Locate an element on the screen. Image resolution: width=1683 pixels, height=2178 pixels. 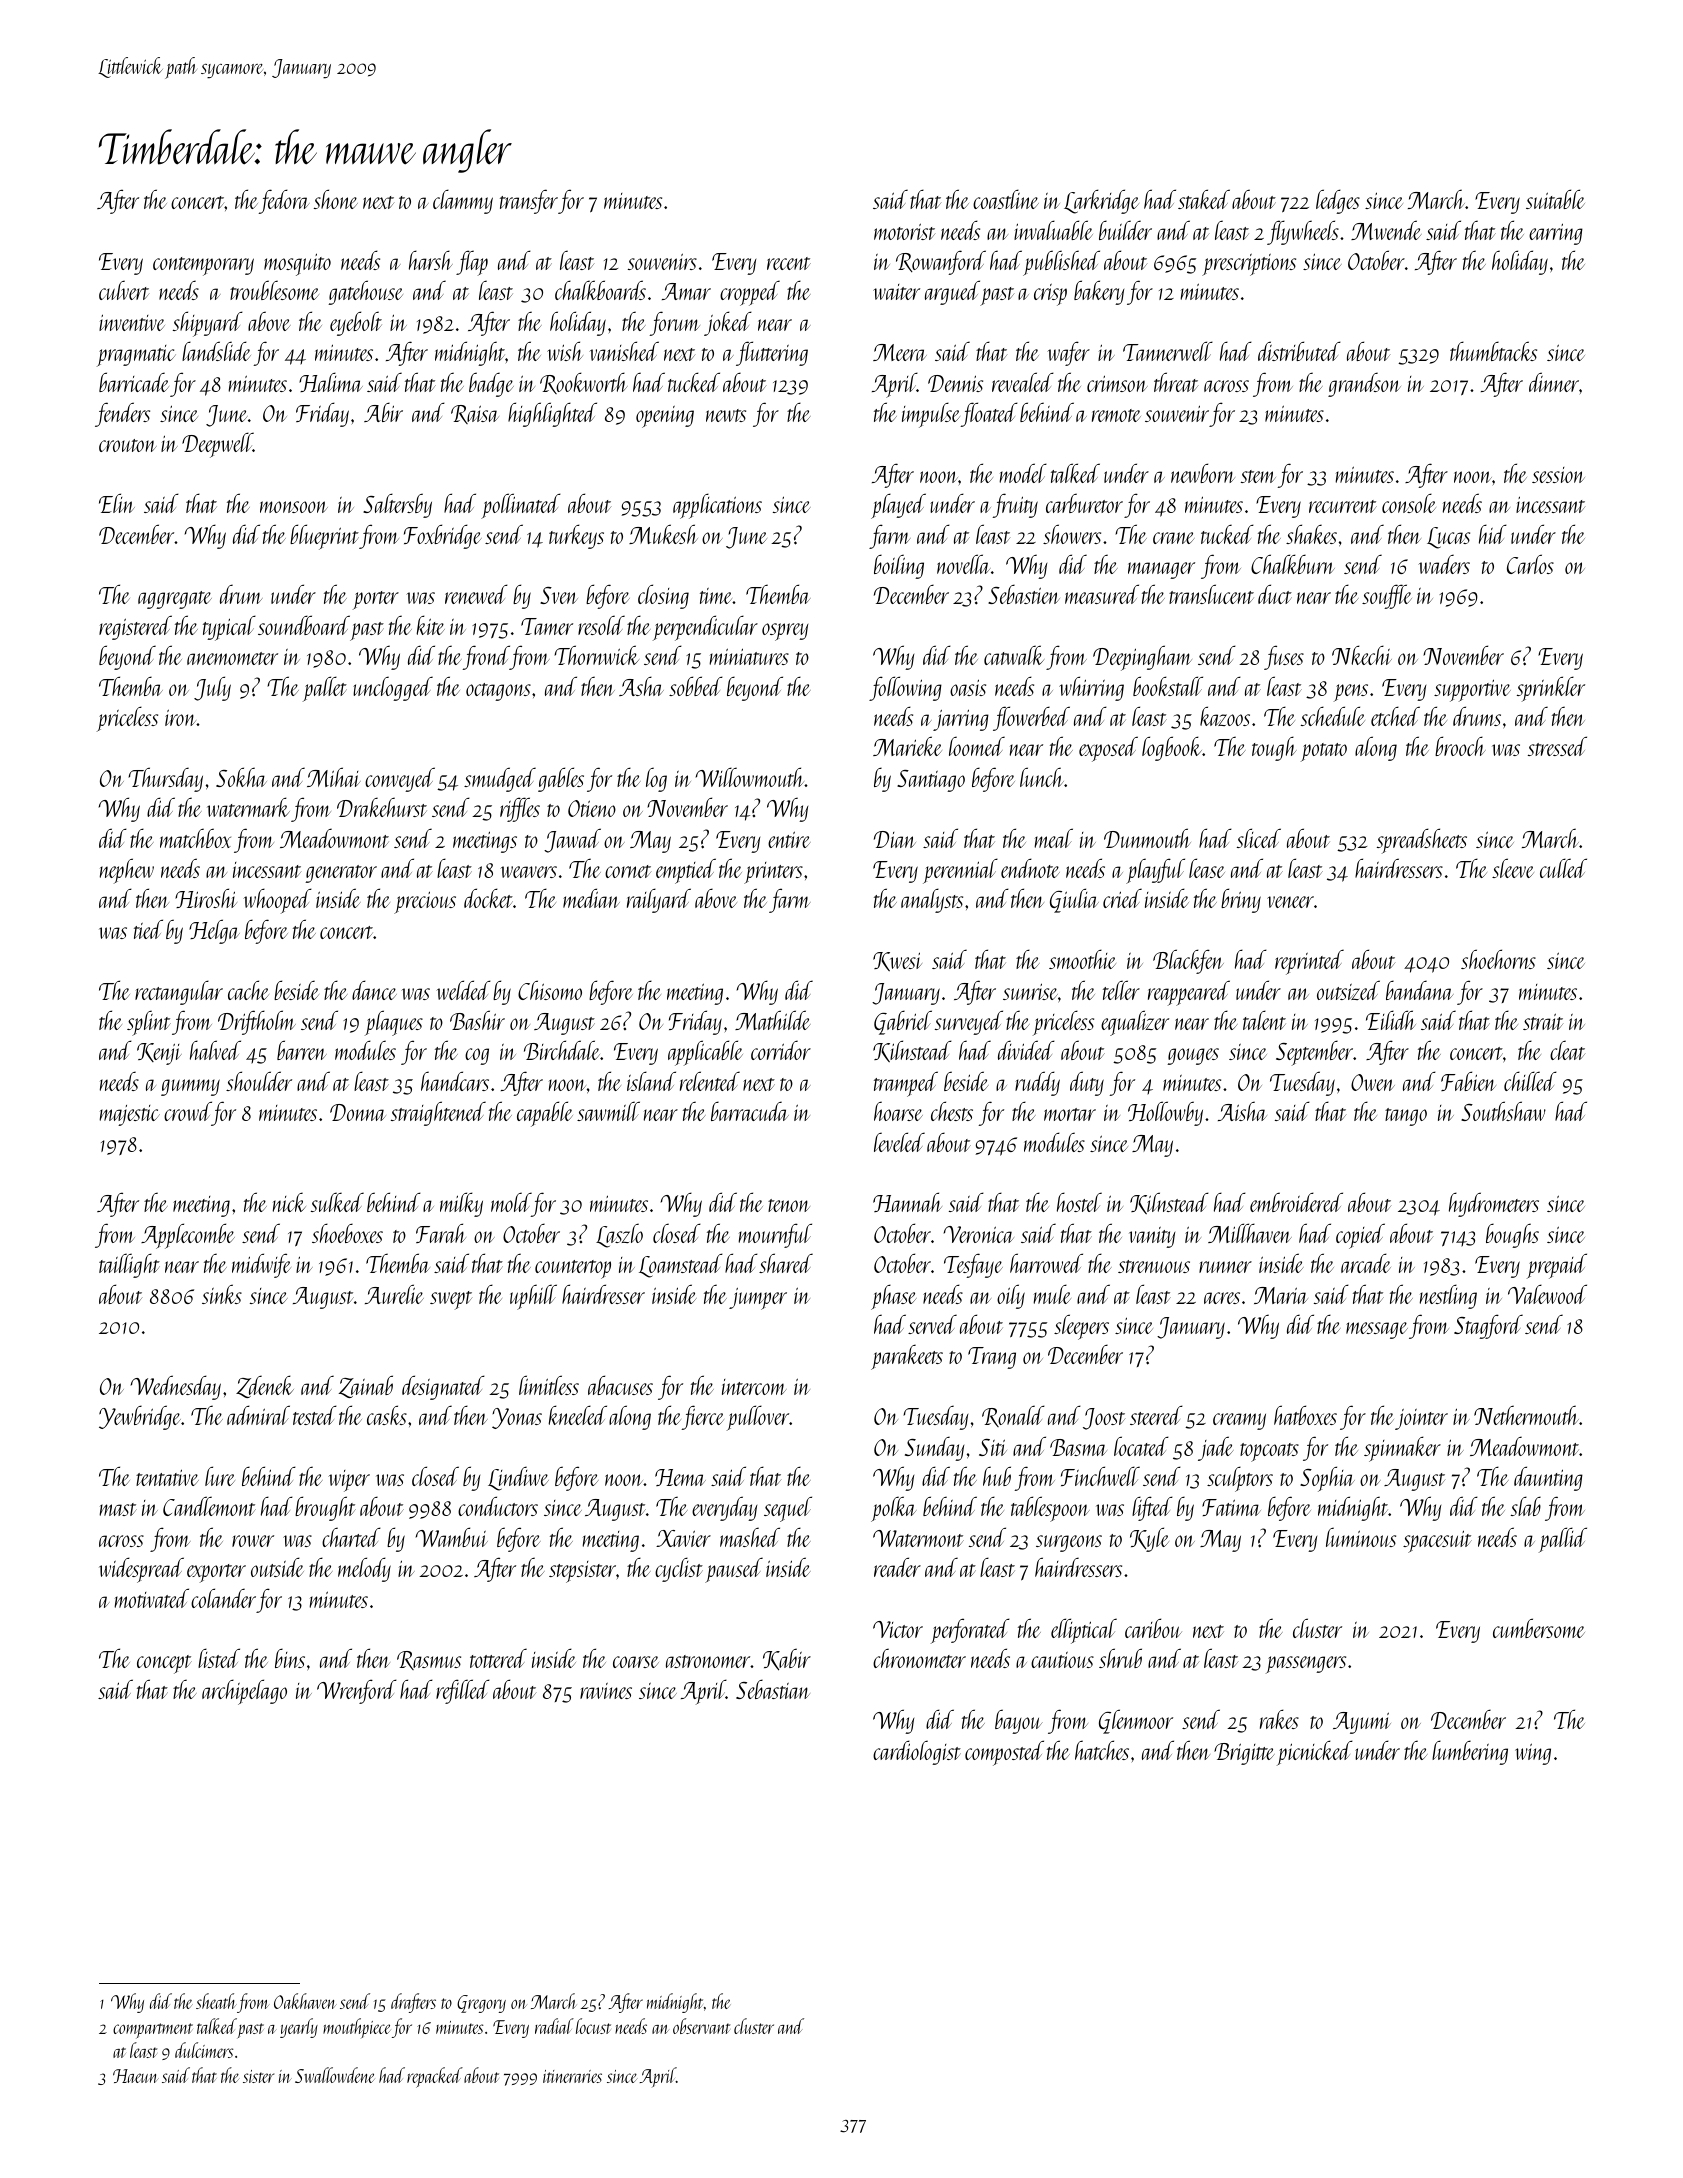
dinner is located at coordinates (1554, 382).
